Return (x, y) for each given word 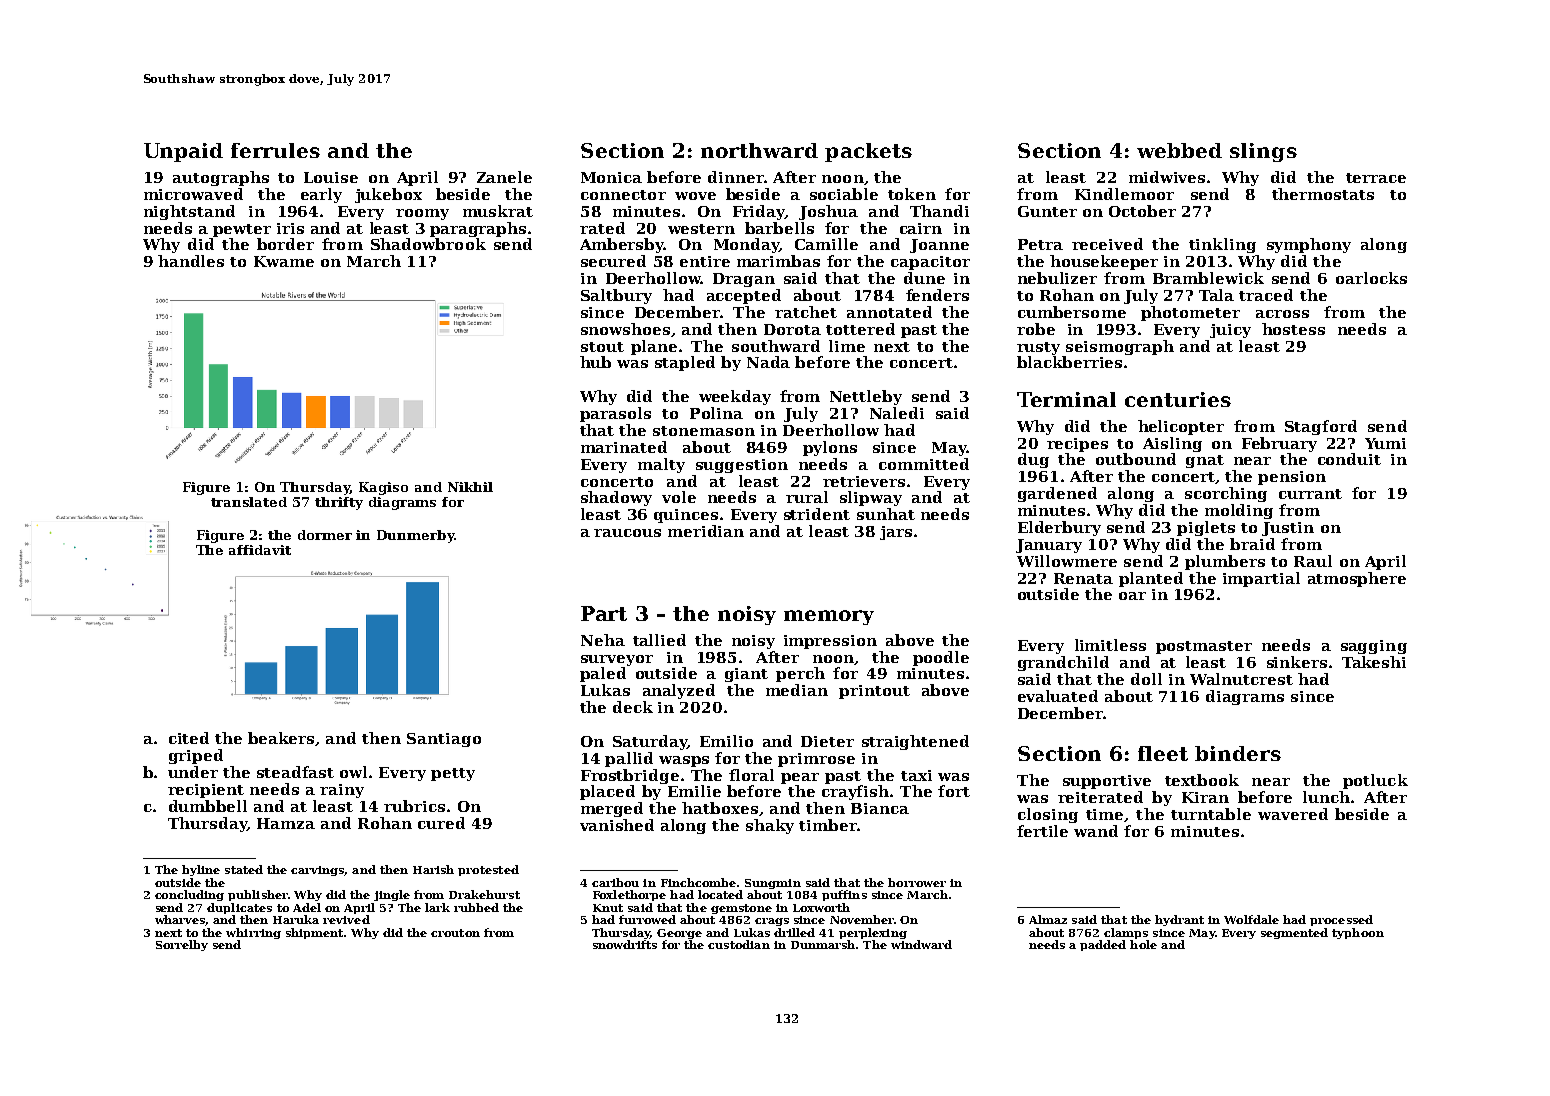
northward (759, 150)
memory (829, 617)
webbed (1179, 150)
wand (1096, 831)
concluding (189, 895)
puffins (844, 895)
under (193, 772)
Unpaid (183, 152)
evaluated (1058, 696)
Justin (1288, 529)
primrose (816, 760)
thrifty (339, 503)
